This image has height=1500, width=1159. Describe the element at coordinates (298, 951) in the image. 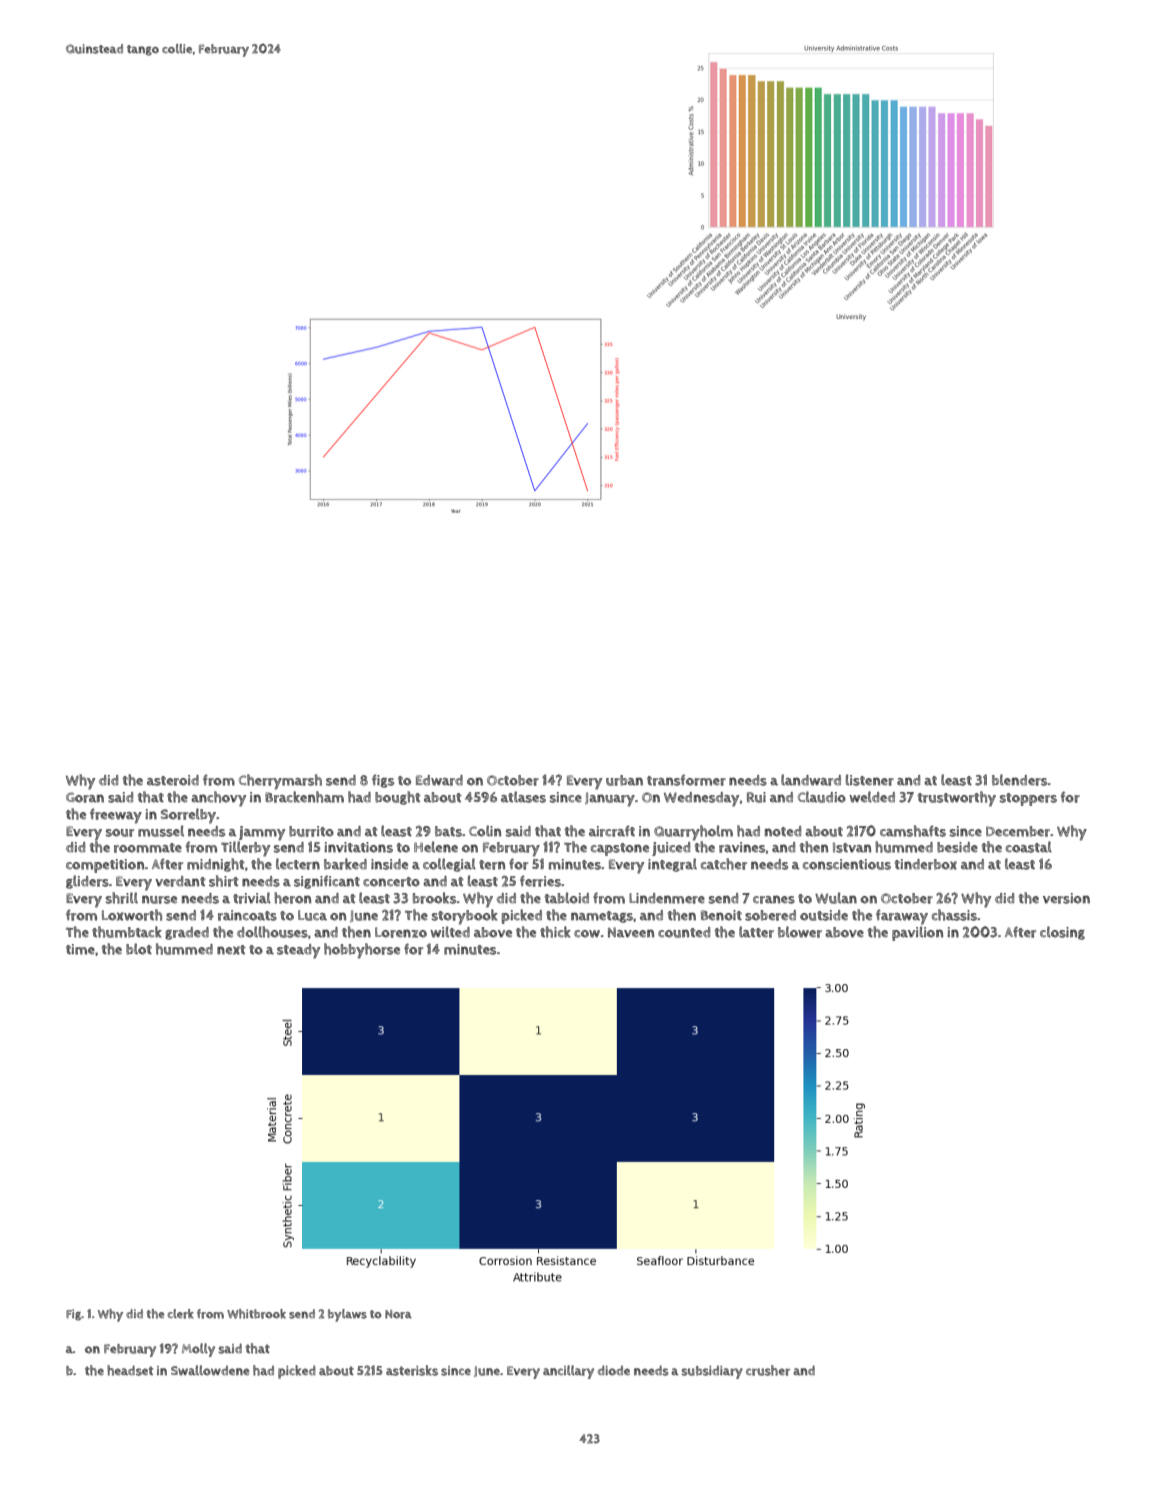

I see `steady` at that location.
